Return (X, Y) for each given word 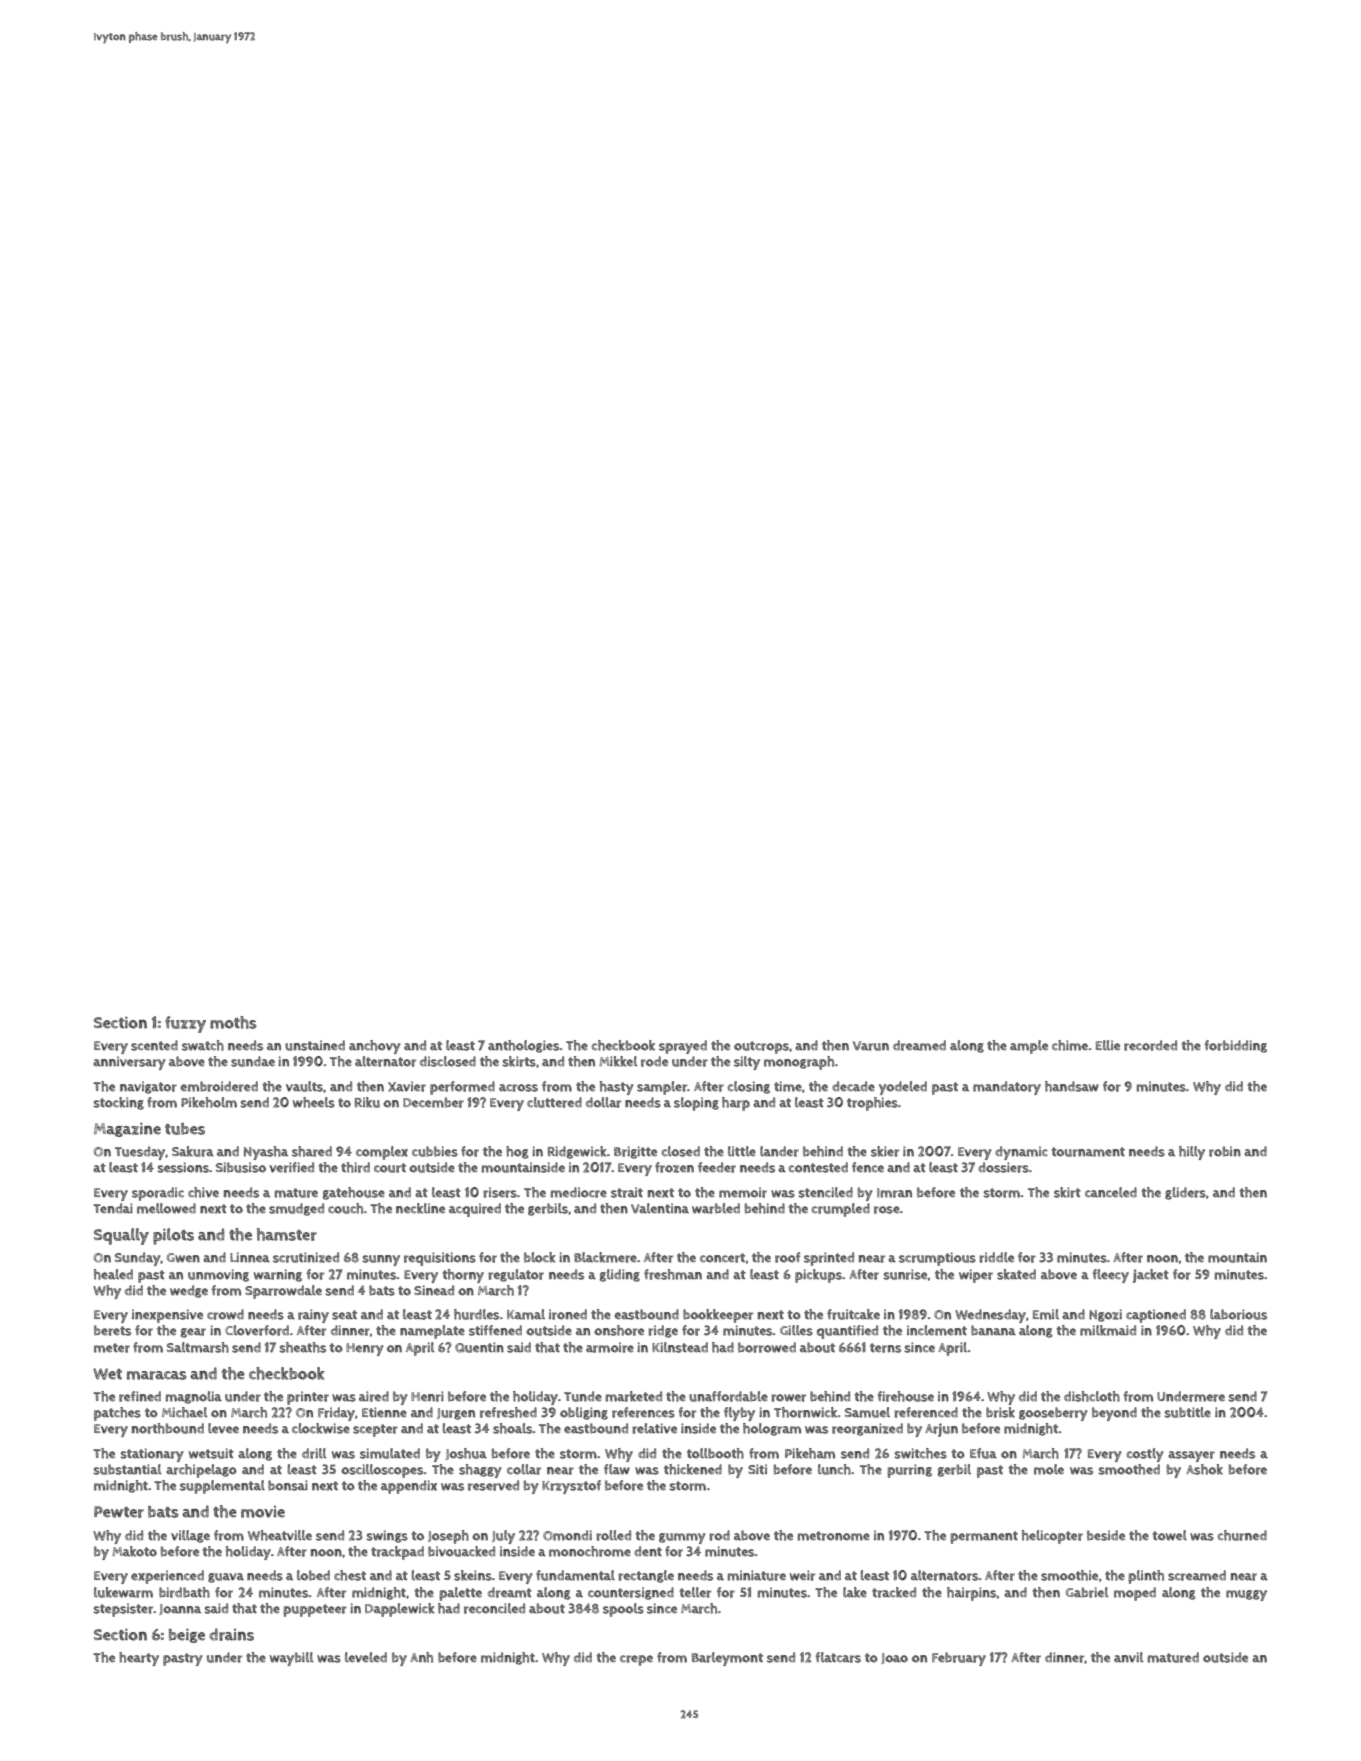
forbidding (1235, 1046)
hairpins (971, 1594)
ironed (568, 1314)
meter (112, 1348)
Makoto (134, 1551)
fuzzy (185, 1024)
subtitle (1187, 1412)
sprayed (683, 1047)
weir (802, 1575)
